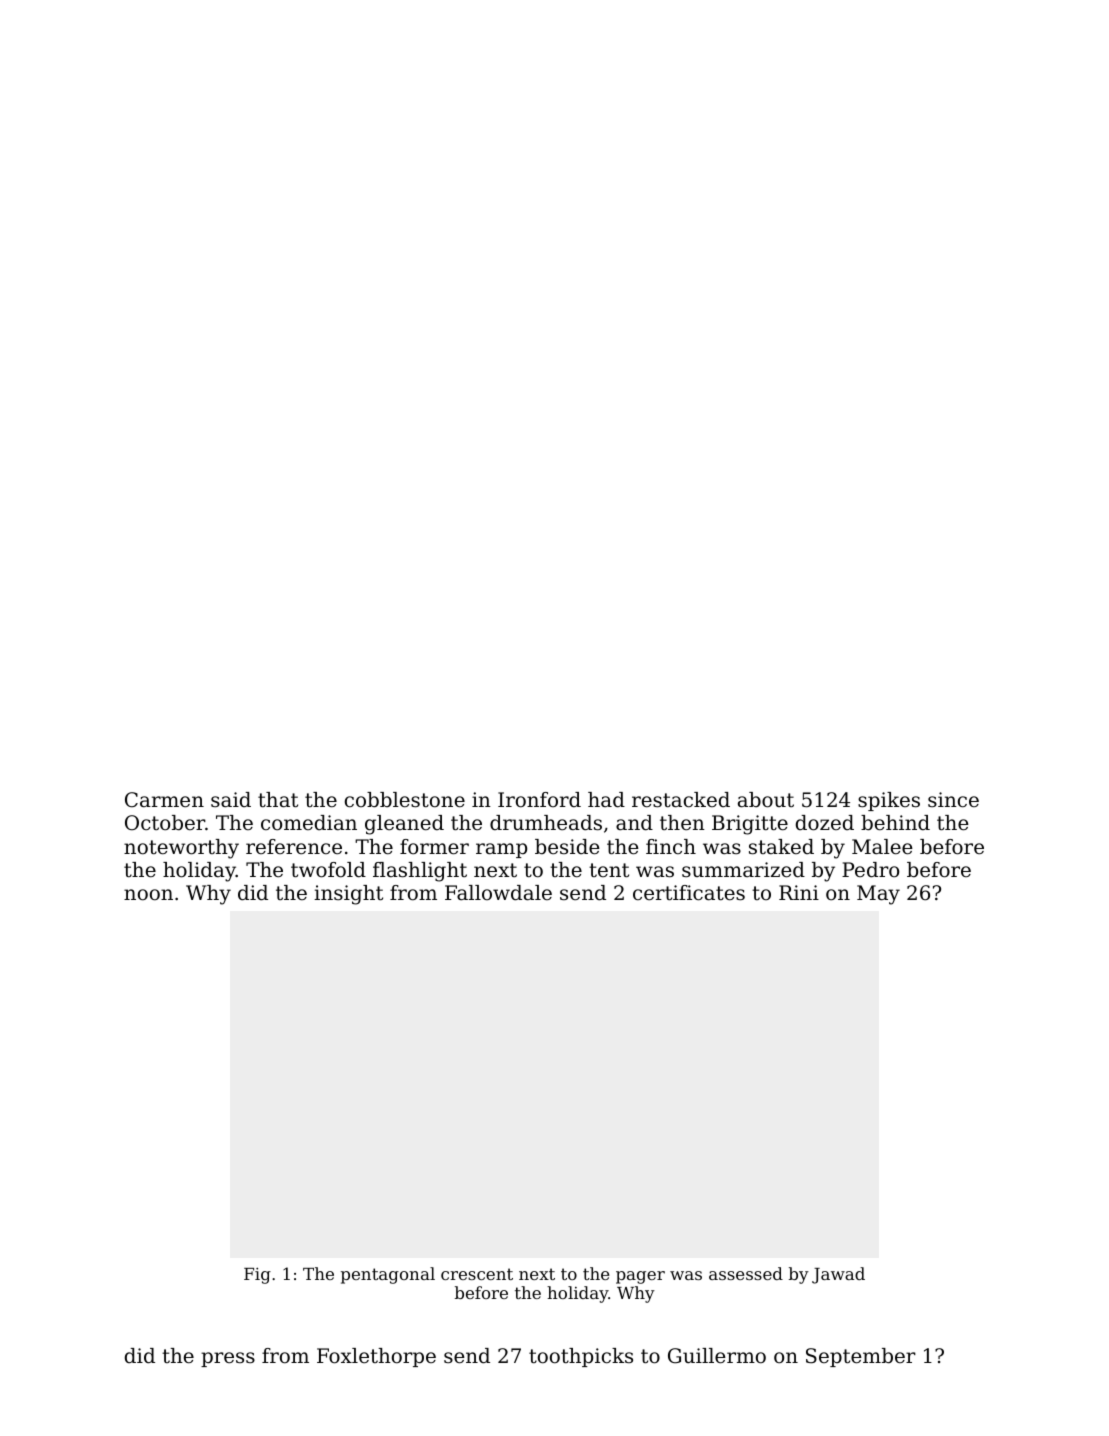 The image size is (1109, 1436). I want to click on Fig, so click(257, 1276).
